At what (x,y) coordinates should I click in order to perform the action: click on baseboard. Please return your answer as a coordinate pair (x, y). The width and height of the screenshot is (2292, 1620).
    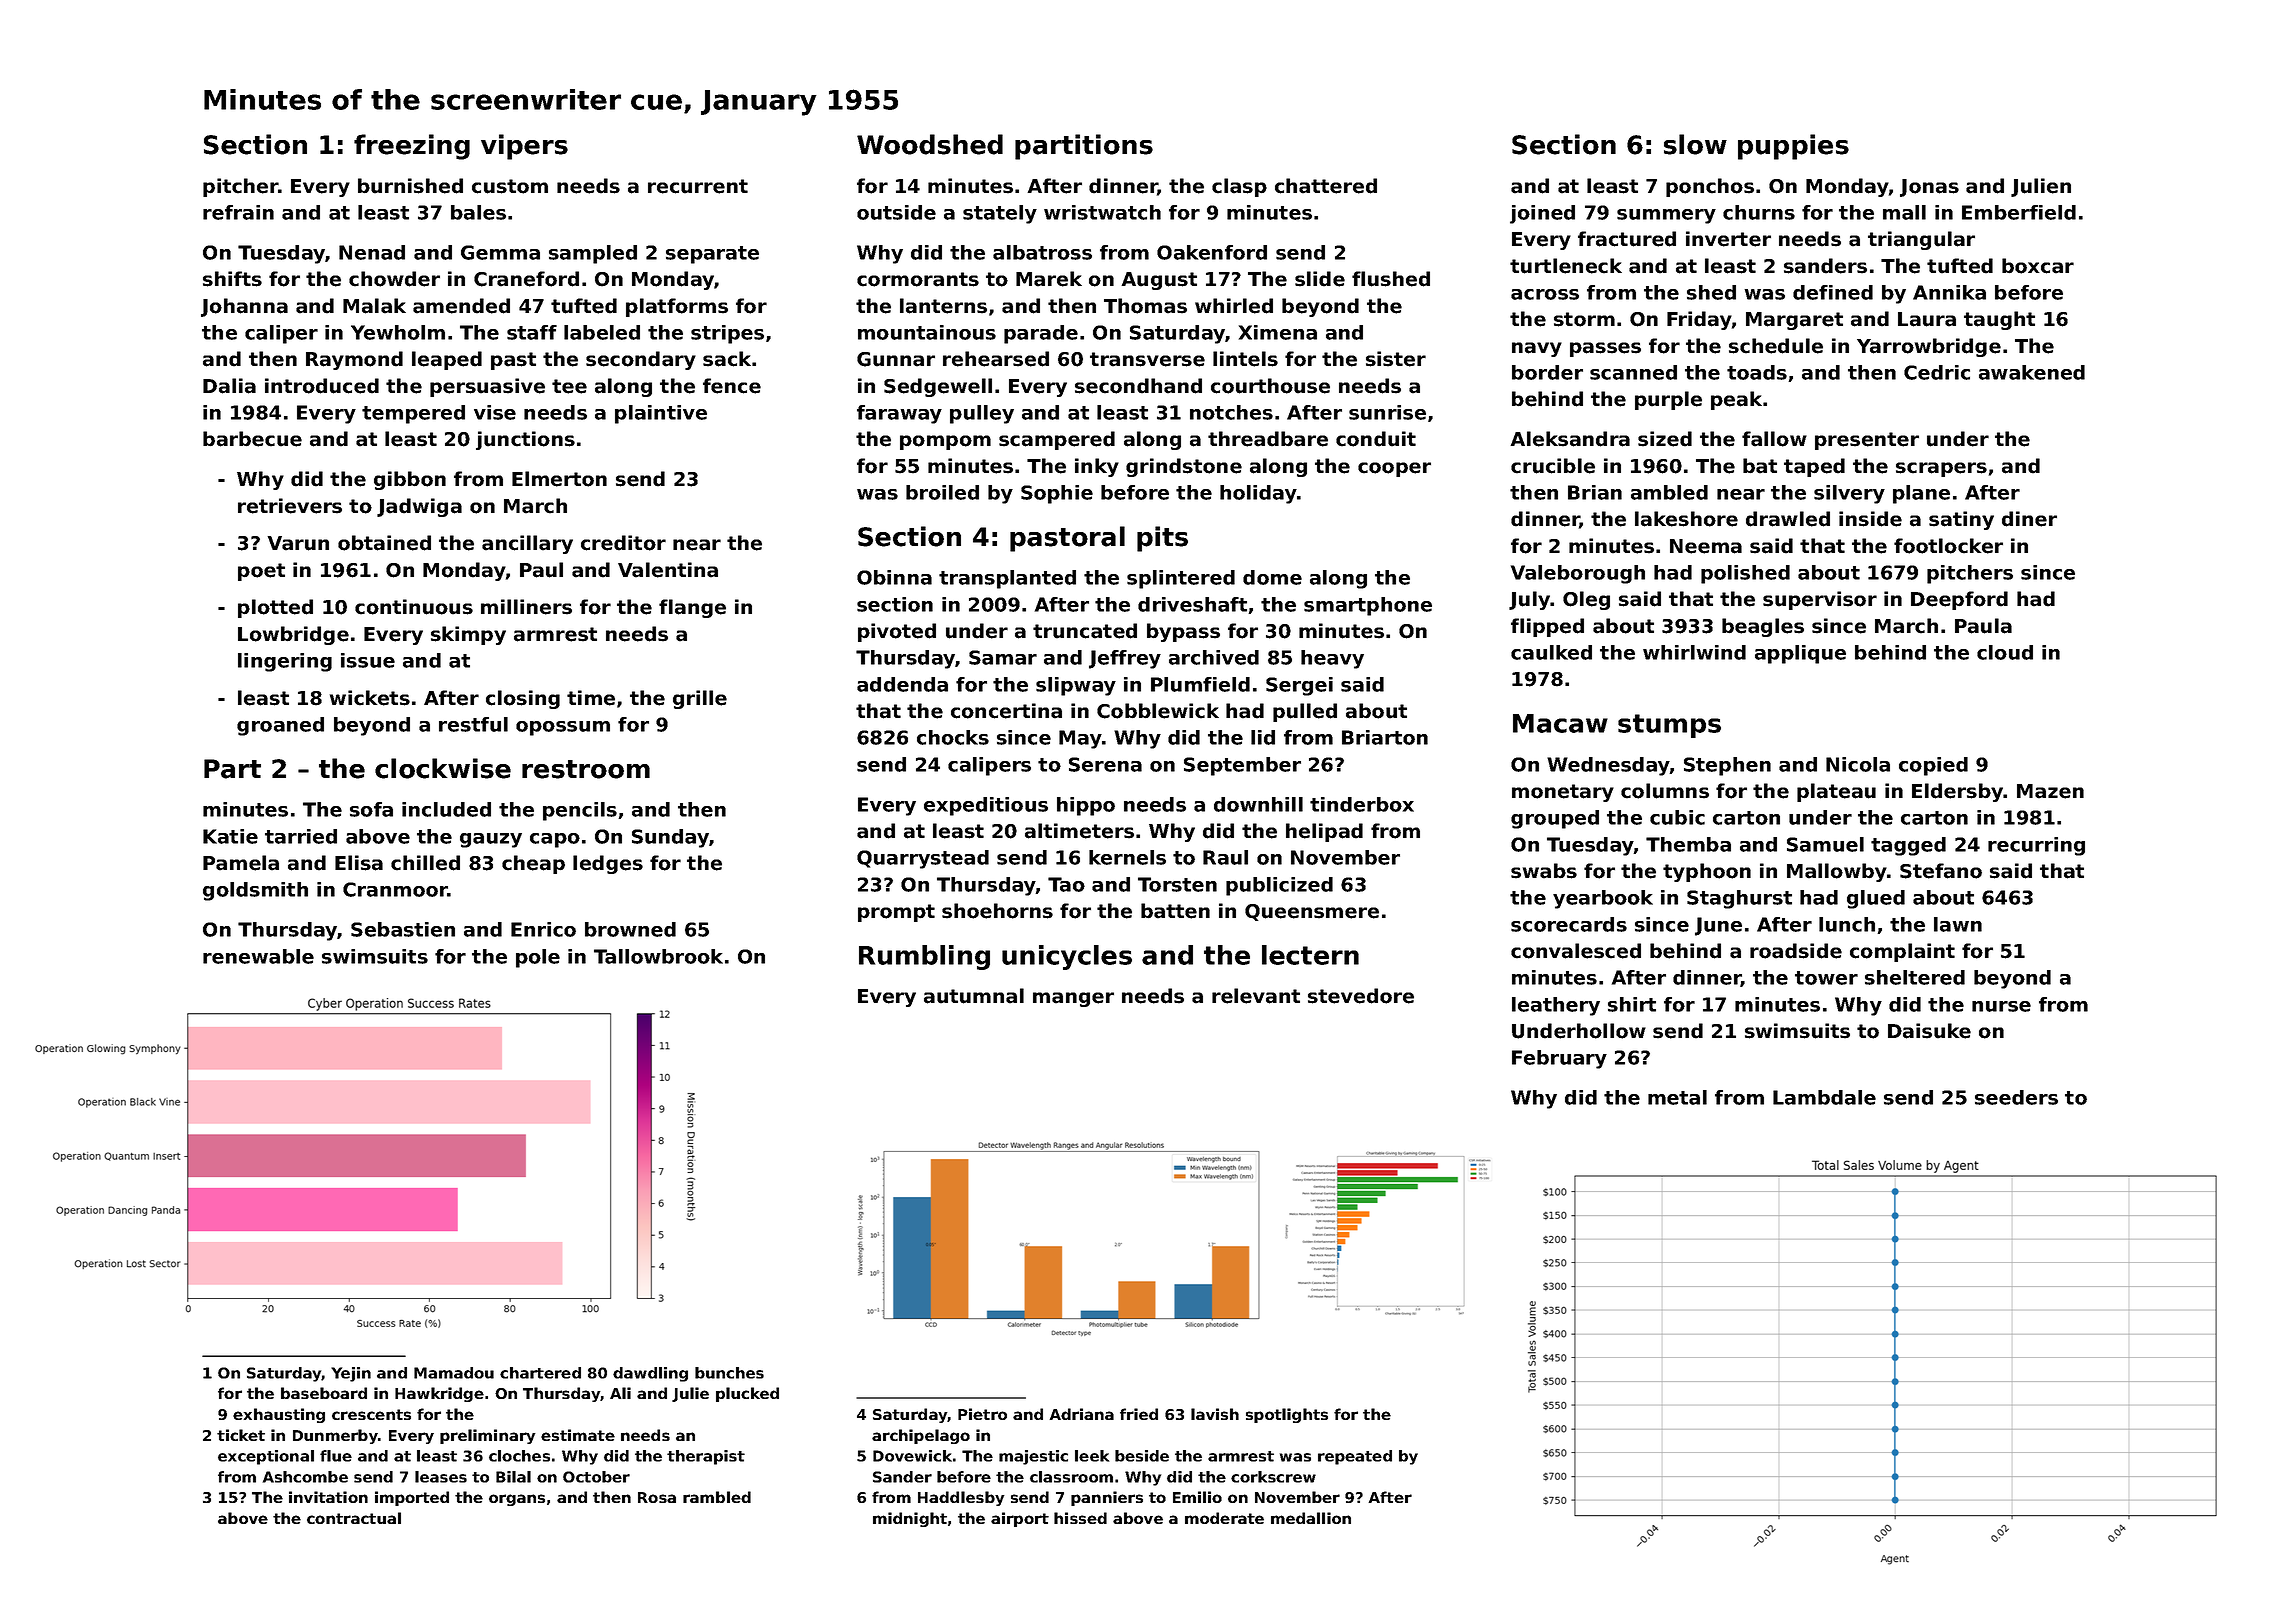
    Looking at the image, I should click on (324, 1393).
